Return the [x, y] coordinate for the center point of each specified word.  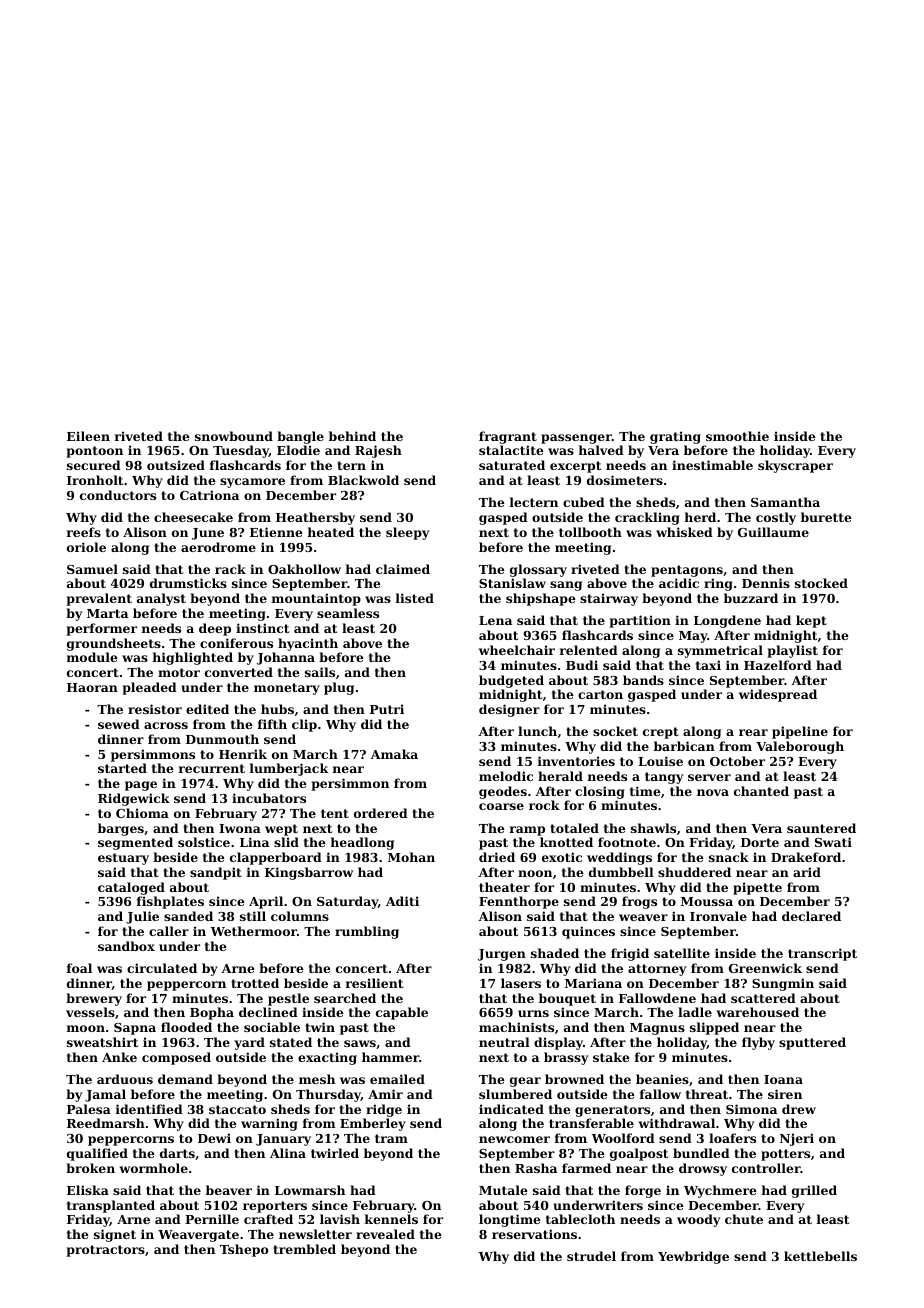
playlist [792, 651]
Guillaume [773, 532]
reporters [275, 1207]
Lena [495, 620]
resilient [374, 983]
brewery [94, 999]
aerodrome [218, 547]
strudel [591, 1256]
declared [811, 916]
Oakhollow [304, 569]
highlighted [193, 658]
